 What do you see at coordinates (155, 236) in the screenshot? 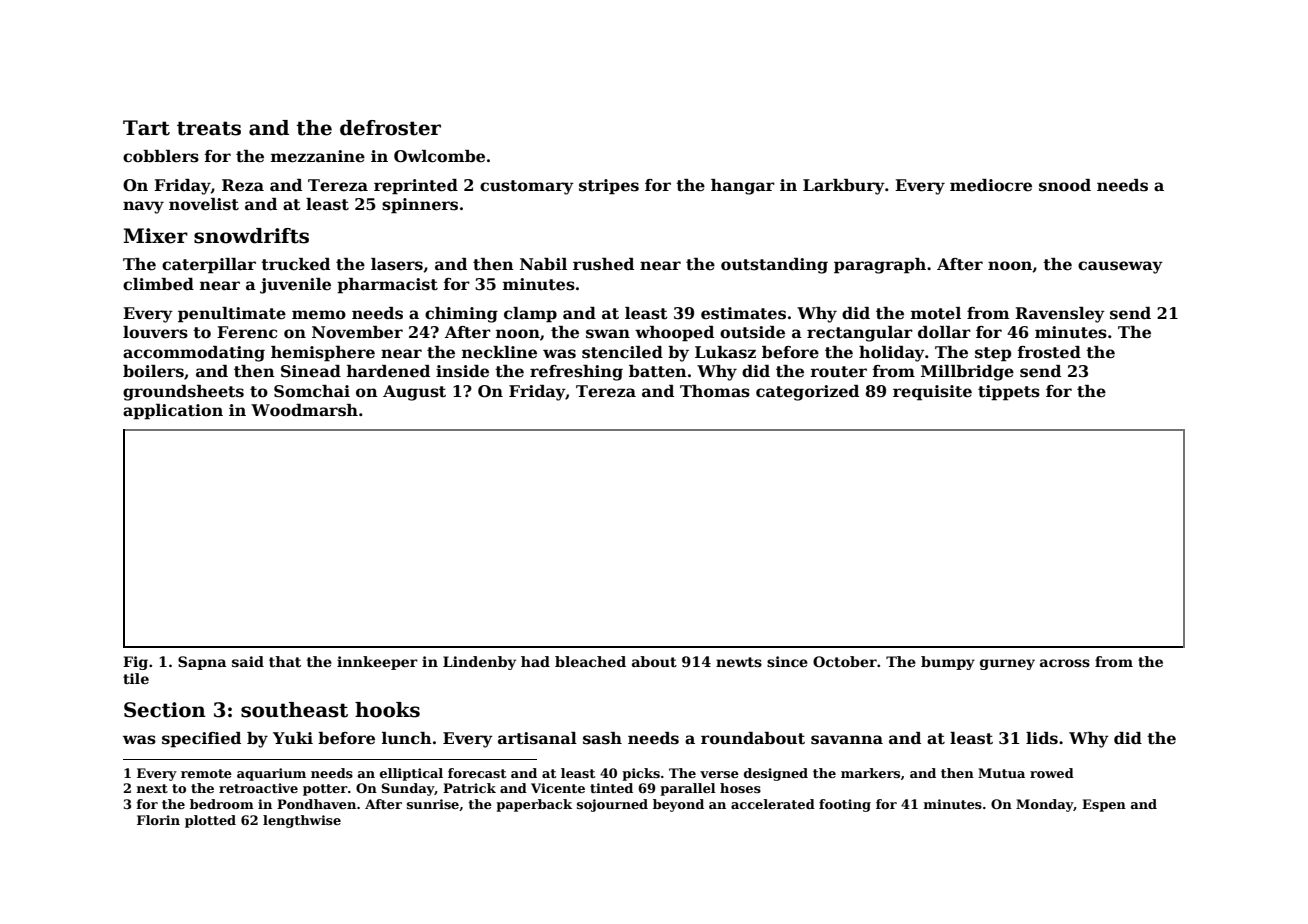
I see `Mixer` at bounding box center [155, 236].
